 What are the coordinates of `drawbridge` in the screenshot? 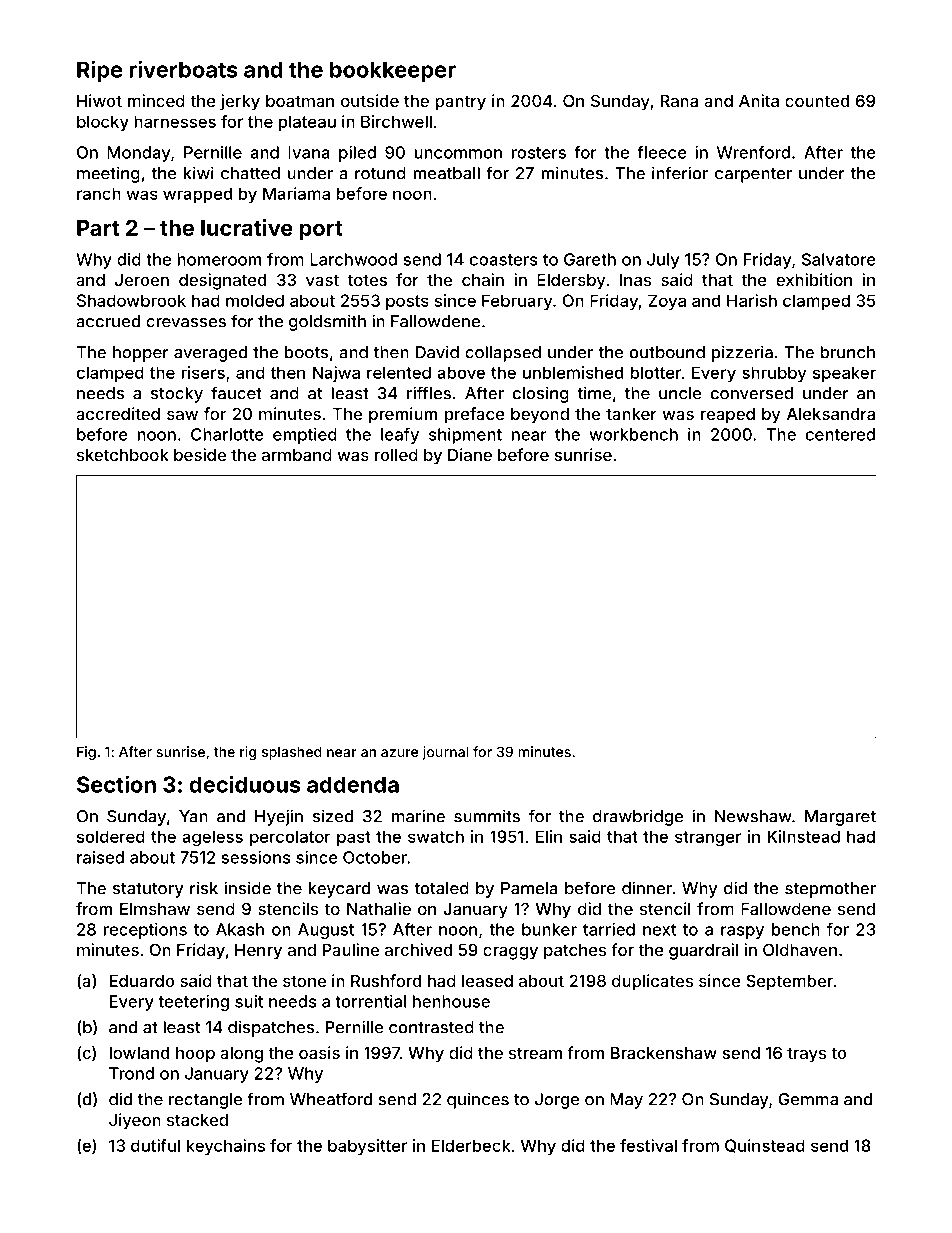 It's located at (638, 817).
